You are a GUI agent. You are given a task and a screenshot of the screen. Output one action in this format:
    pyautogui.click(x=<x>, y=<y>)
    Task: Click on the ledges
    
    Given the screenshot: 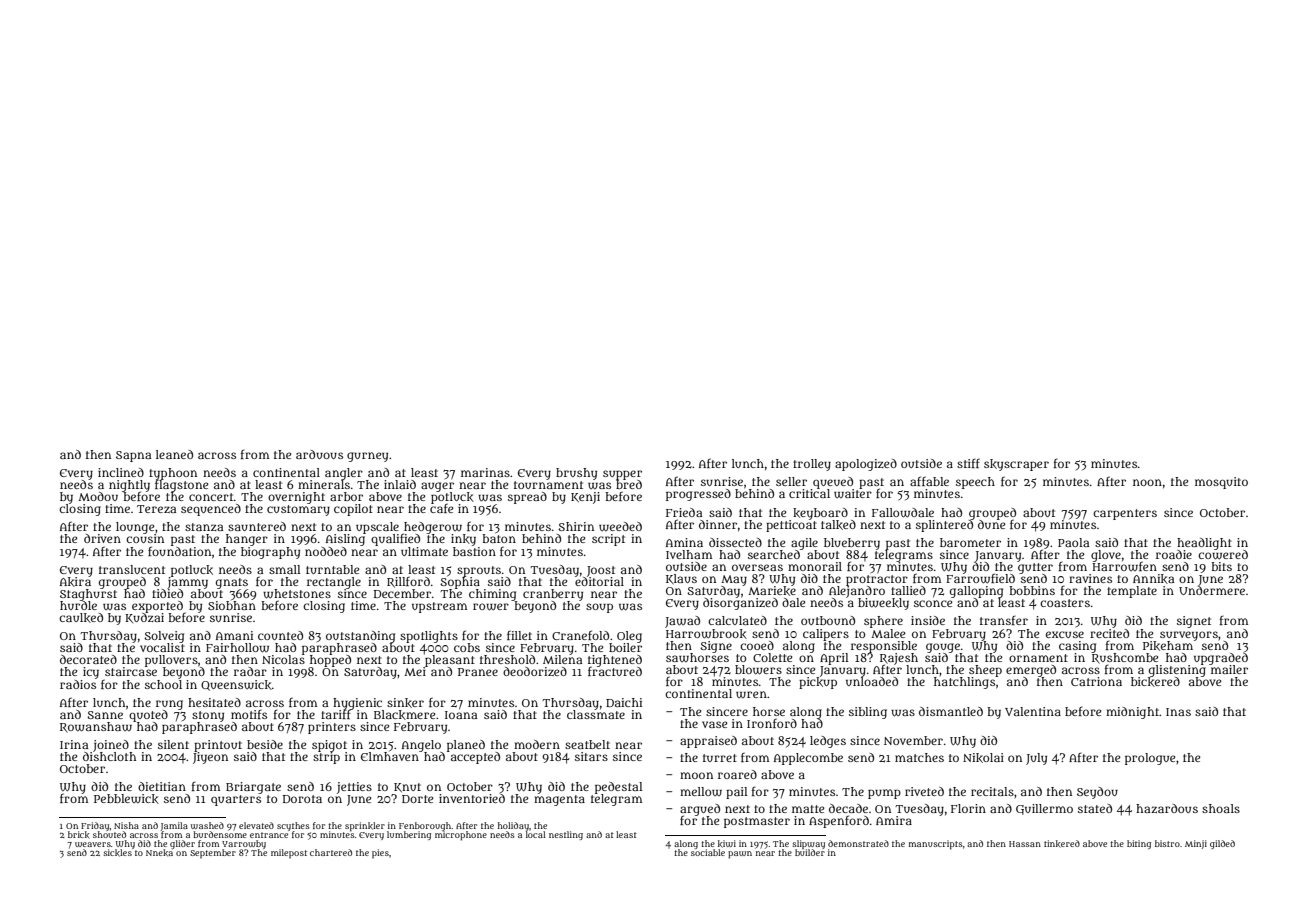 What is the action you would take?
    pyautogui.click(x=828, y=742)
